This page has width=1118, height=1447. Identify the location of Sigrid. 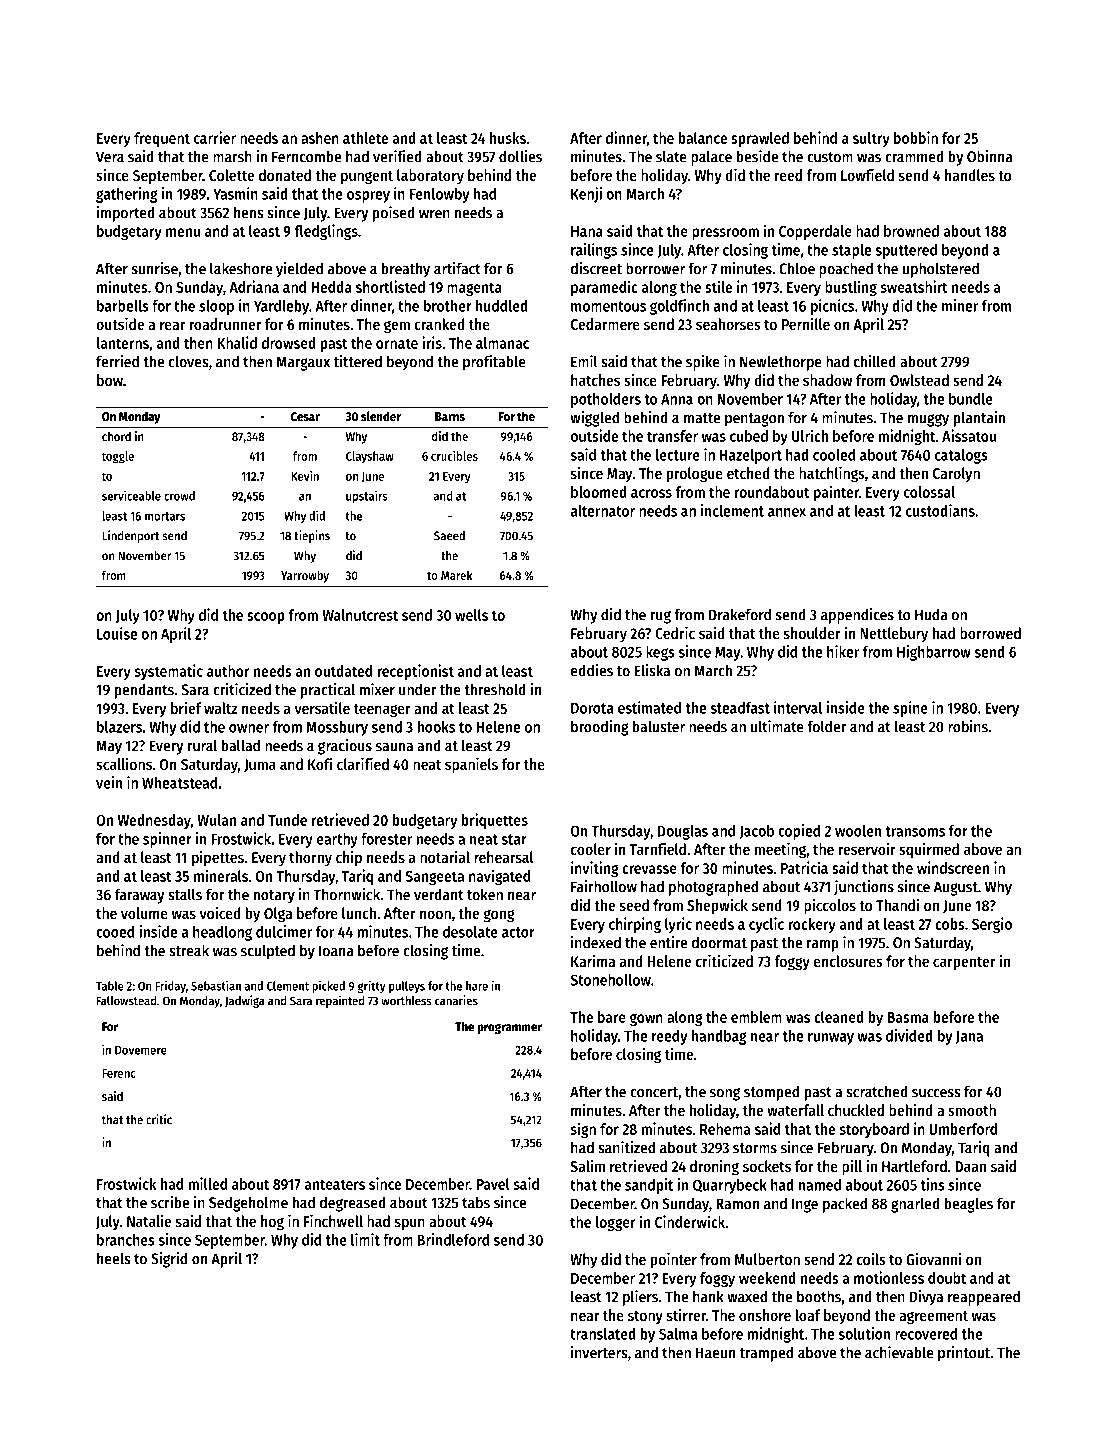
(169, 1260).
